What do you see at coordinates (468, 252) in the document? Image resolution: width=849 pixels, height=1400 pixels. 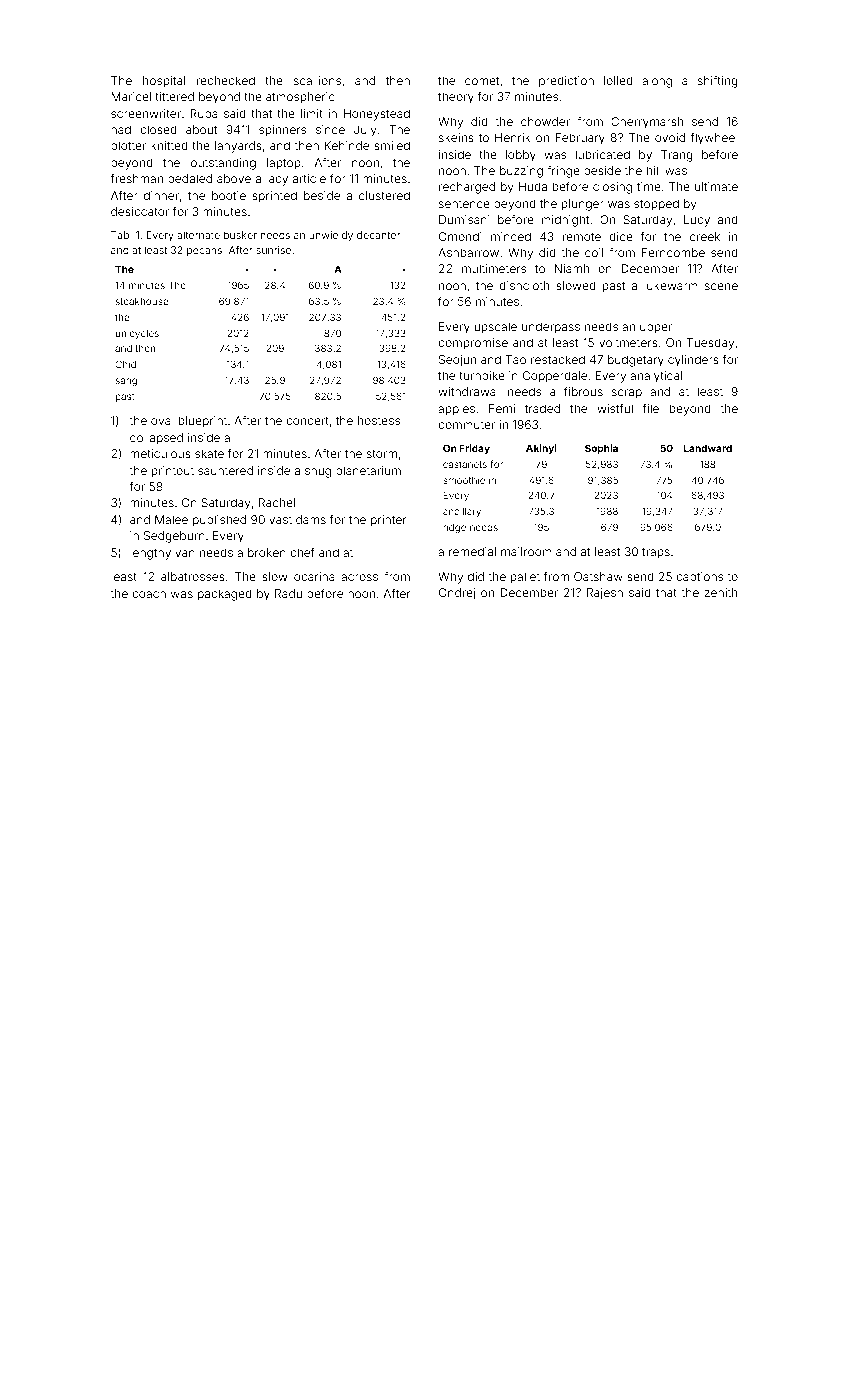 I see `Ashbarrow` at bounding box center [468, 252].
